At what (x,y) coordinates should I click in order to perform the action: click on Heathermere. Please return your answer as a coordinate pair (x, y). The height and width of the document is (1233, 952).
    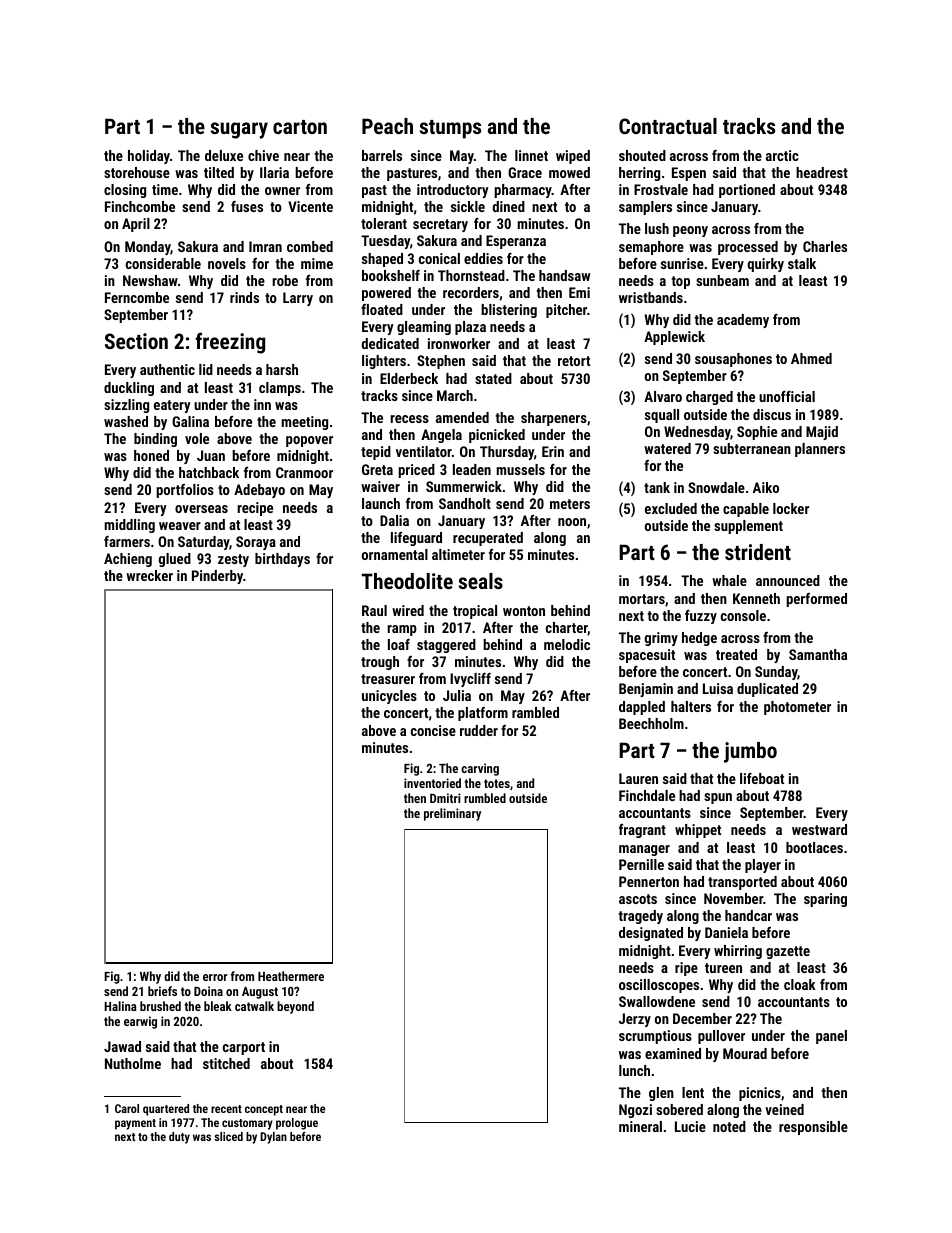
    Looking at the image, I should click on (291, 976).
